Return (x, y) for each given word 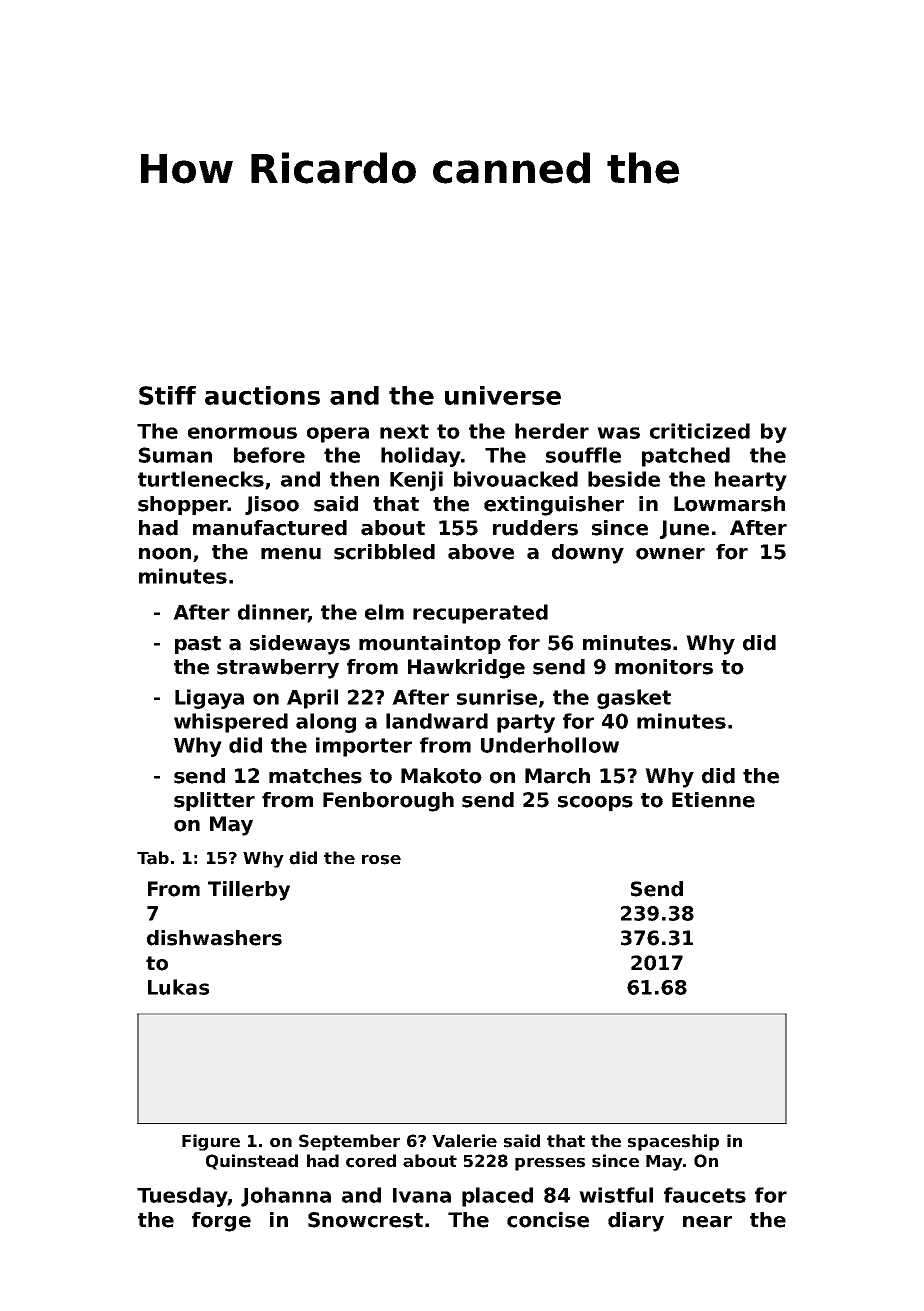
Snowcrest (365, 1220)
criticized (700, 431)
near (707, 1222)
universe (503, 395)
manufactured (270, 528)
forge (221, 1222)
